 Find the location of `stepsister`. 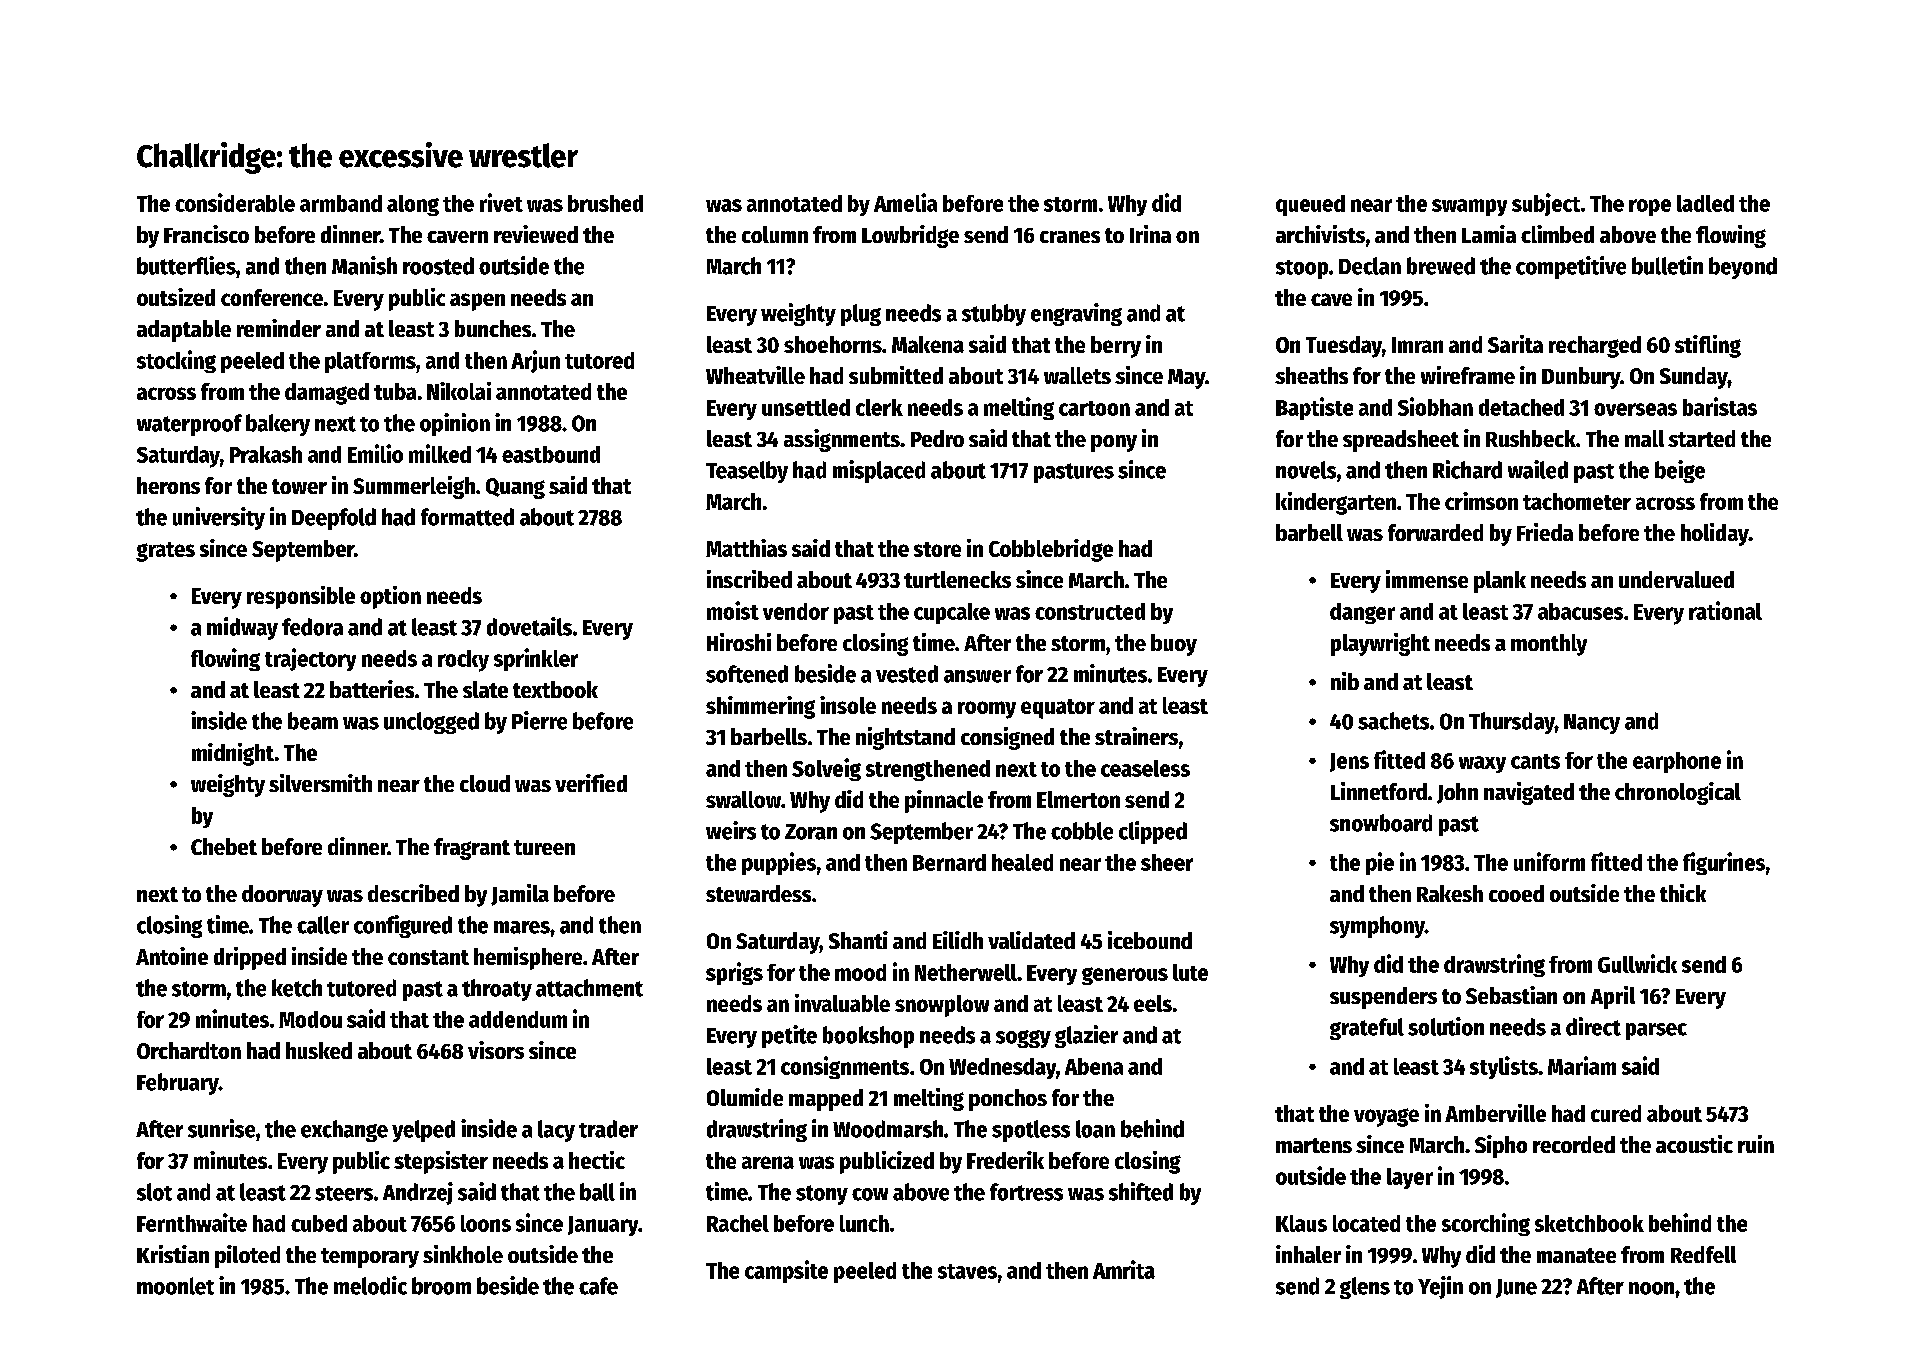

stepsister is located at coordinates (441, 1162).
